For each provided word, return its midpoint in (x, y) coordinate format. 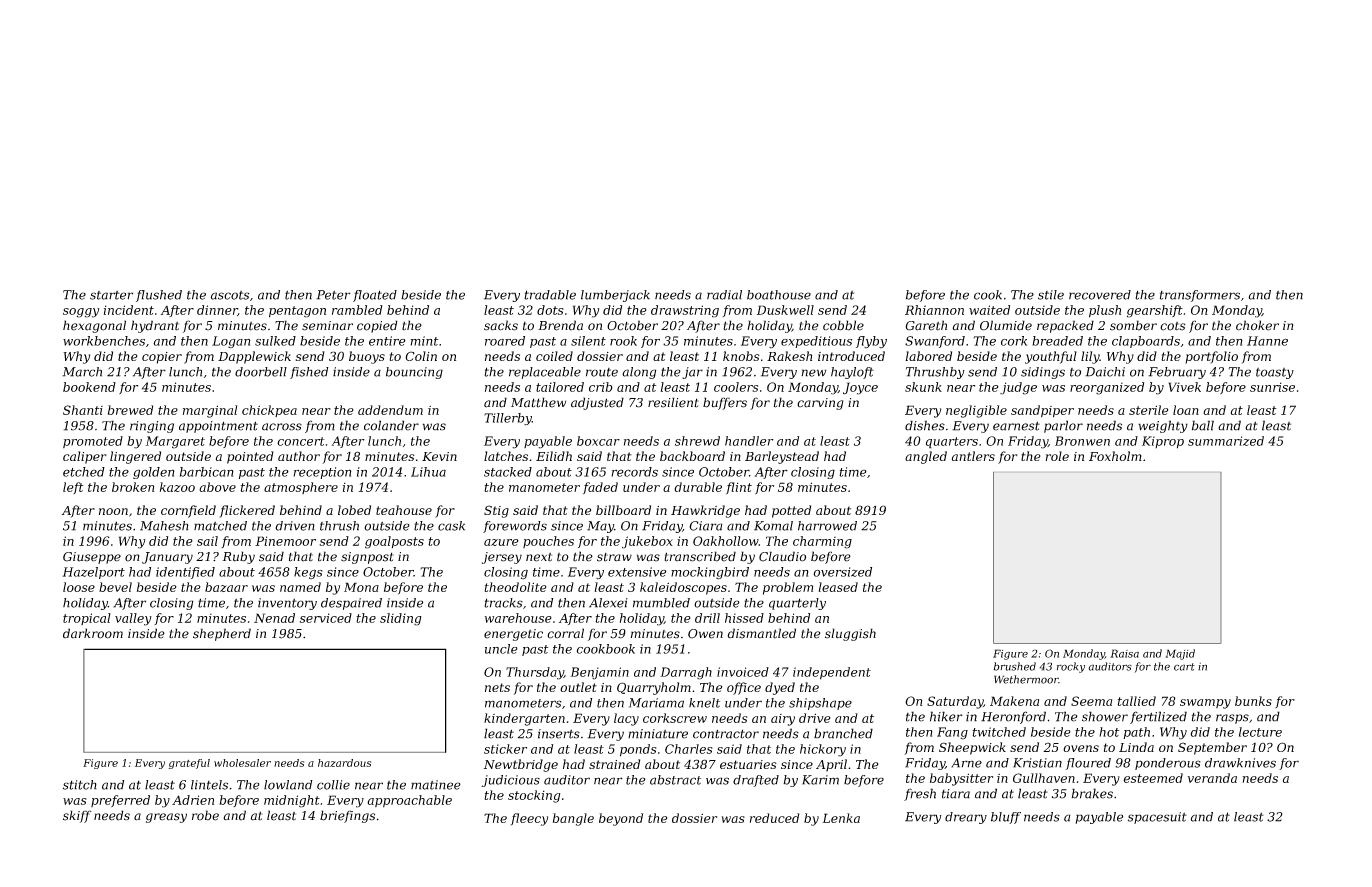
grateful (189, 764)
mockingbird (710, 573)
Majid (1180, 654)
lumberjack (615, 296)
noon (113, 511)
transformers (1200, 296)
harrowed (827, 526)
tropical (87, 619)
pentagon (297, 312)
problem (788, 588)
